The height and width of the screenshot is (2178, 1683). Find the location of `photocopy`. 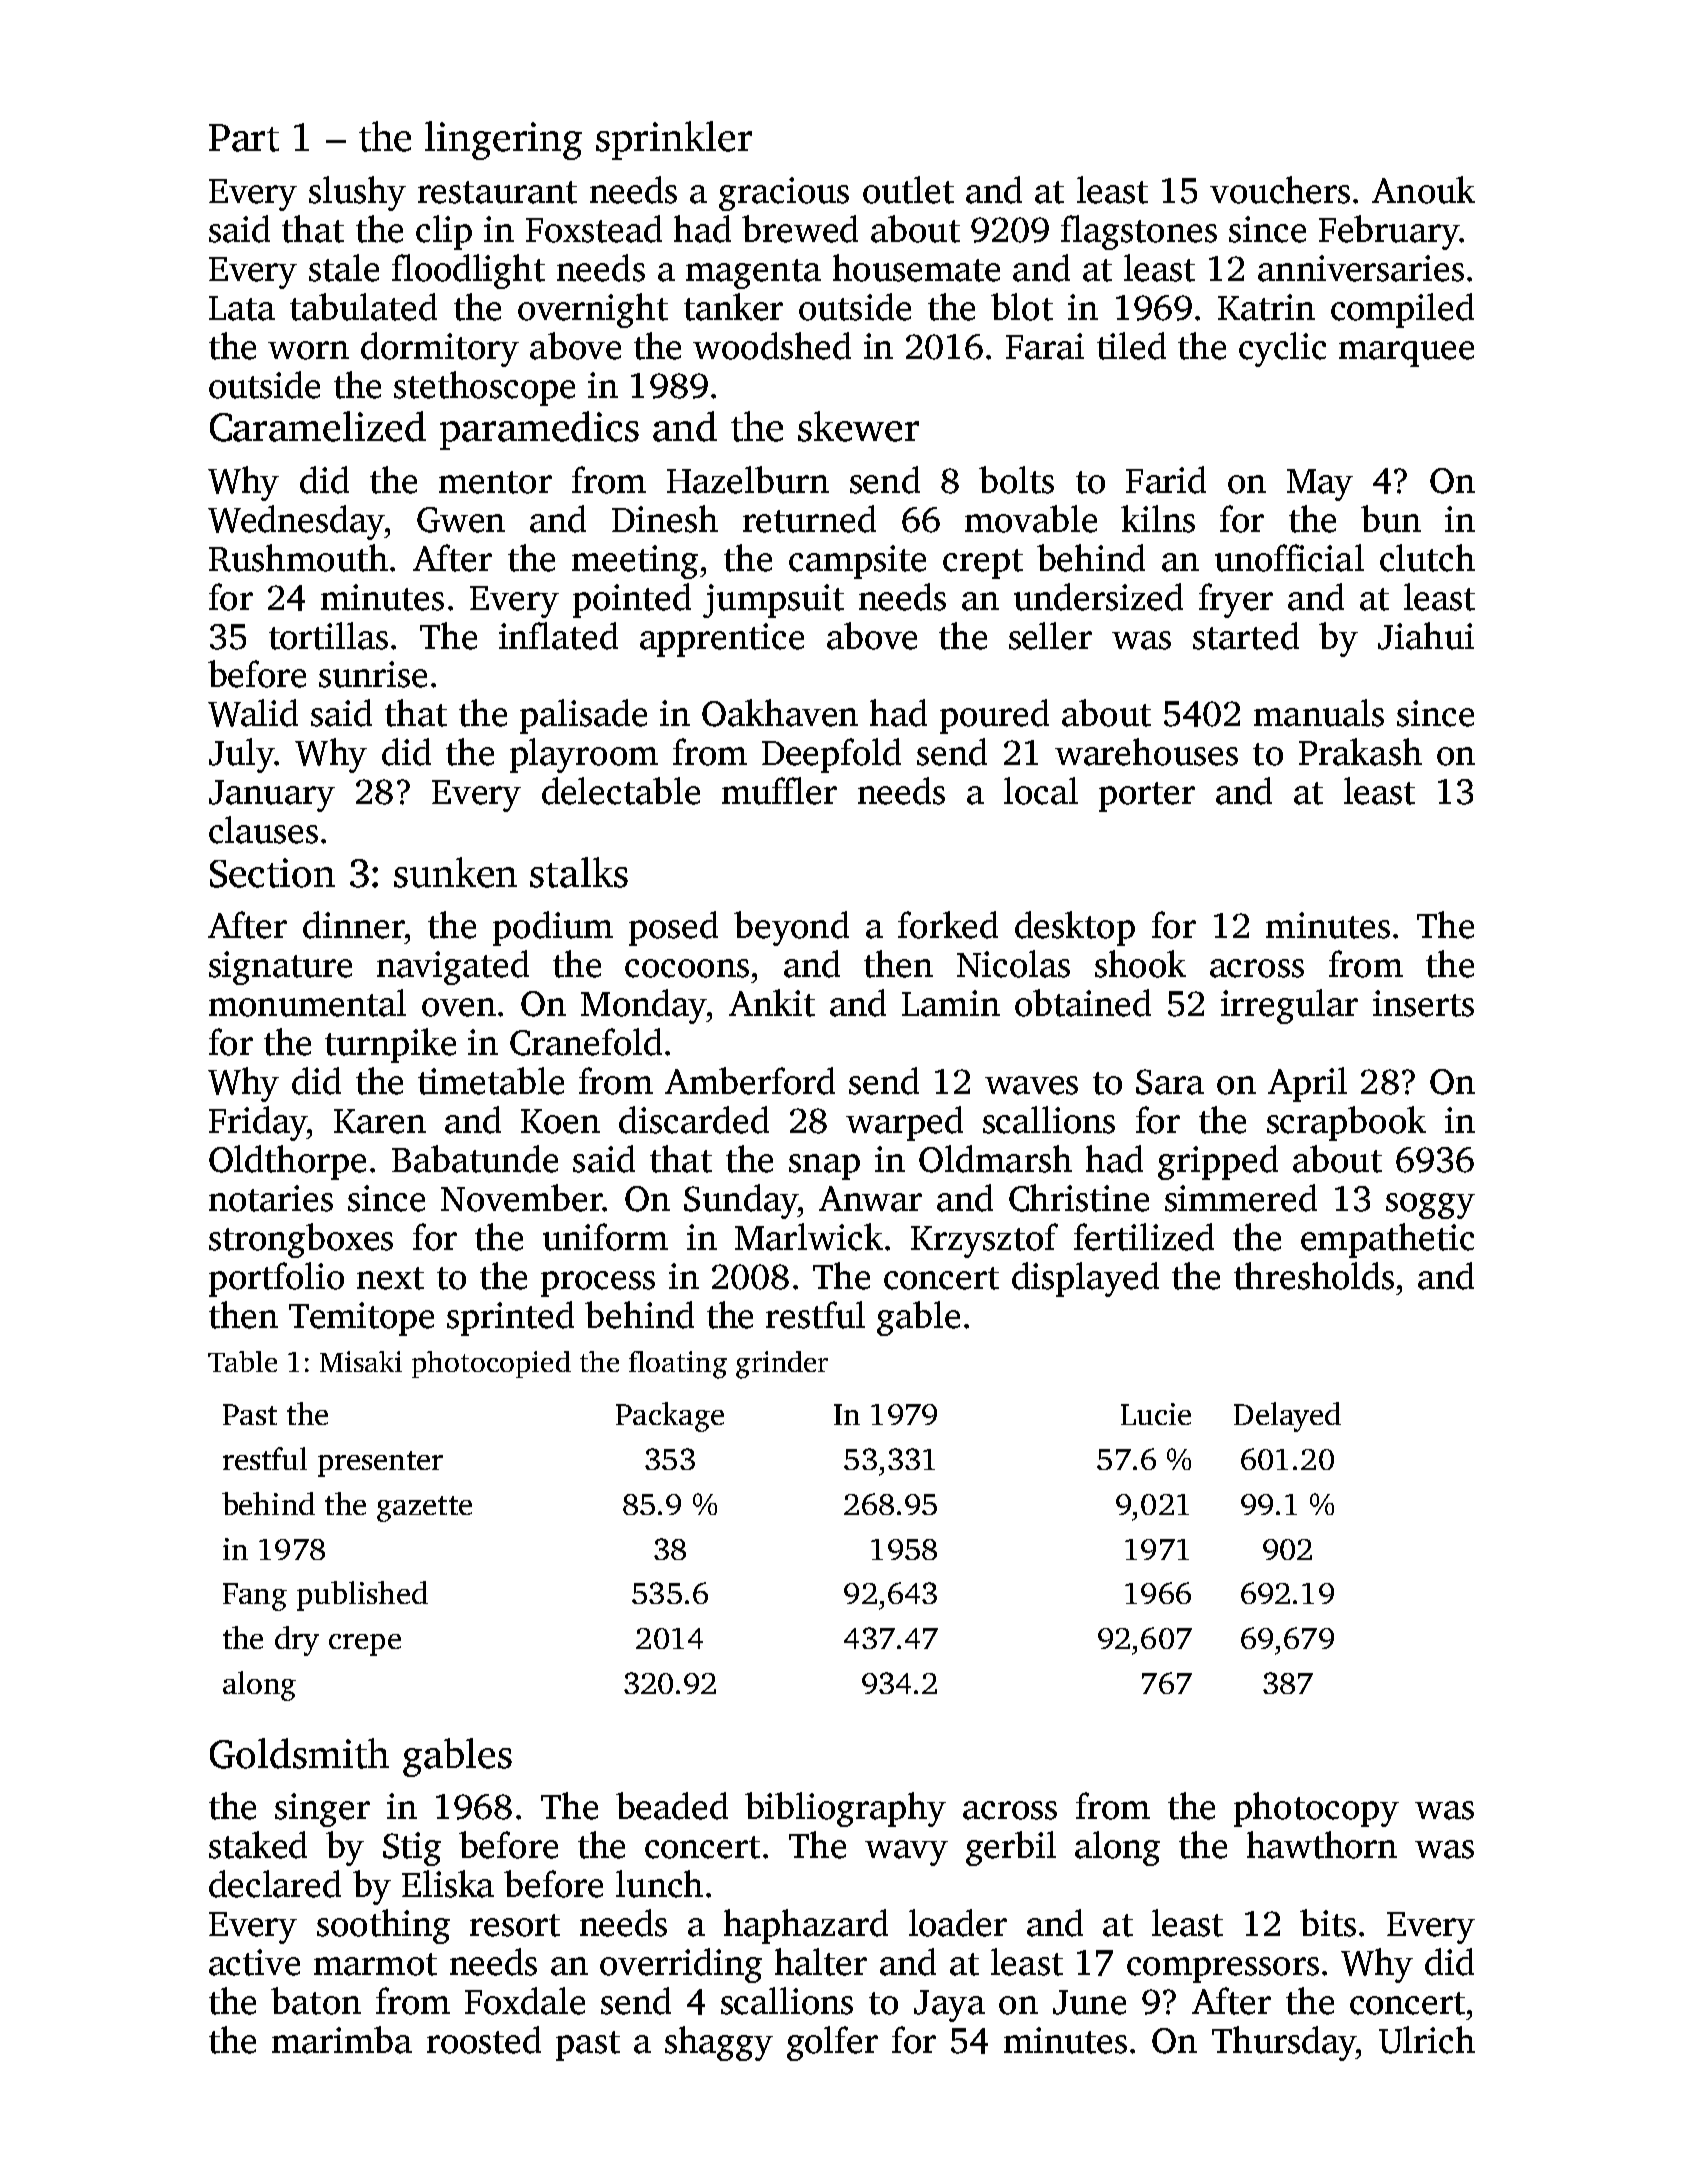

photocopy is located at coordinates (1316, 1809).
